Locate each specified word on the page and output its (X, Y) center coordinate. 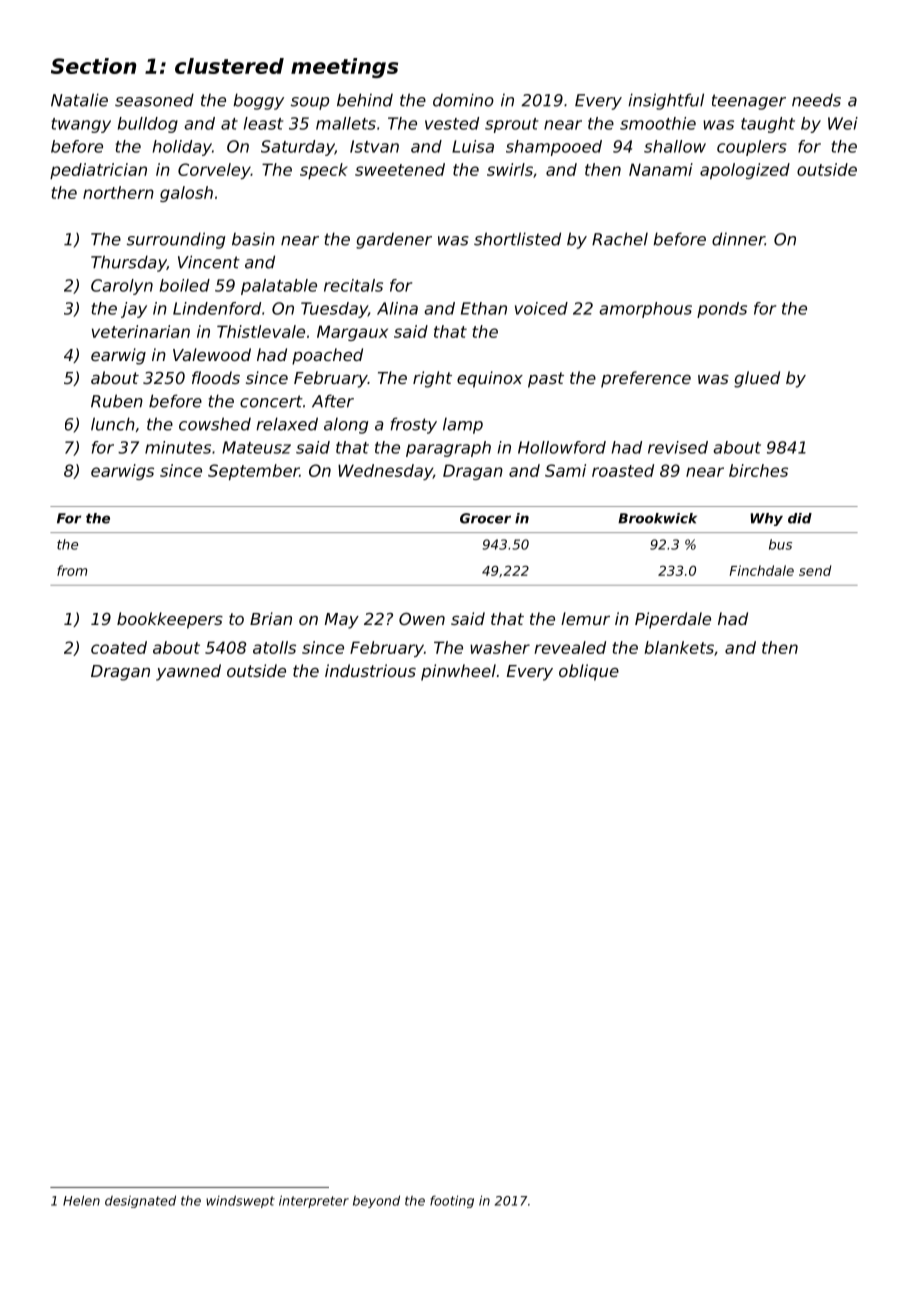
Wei (843, 123)
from (72, 570)
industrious (370, 670)
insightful (666, 101)
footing (452, 1201)
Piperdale (673, 620)
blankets (679, 647)
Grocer (485, 518)
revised (678, 447)
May (342, 621)
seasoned (154, 100)
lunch (113, 424)
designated (140, 1201)
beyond (376, 1201)
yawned (188, 672)
